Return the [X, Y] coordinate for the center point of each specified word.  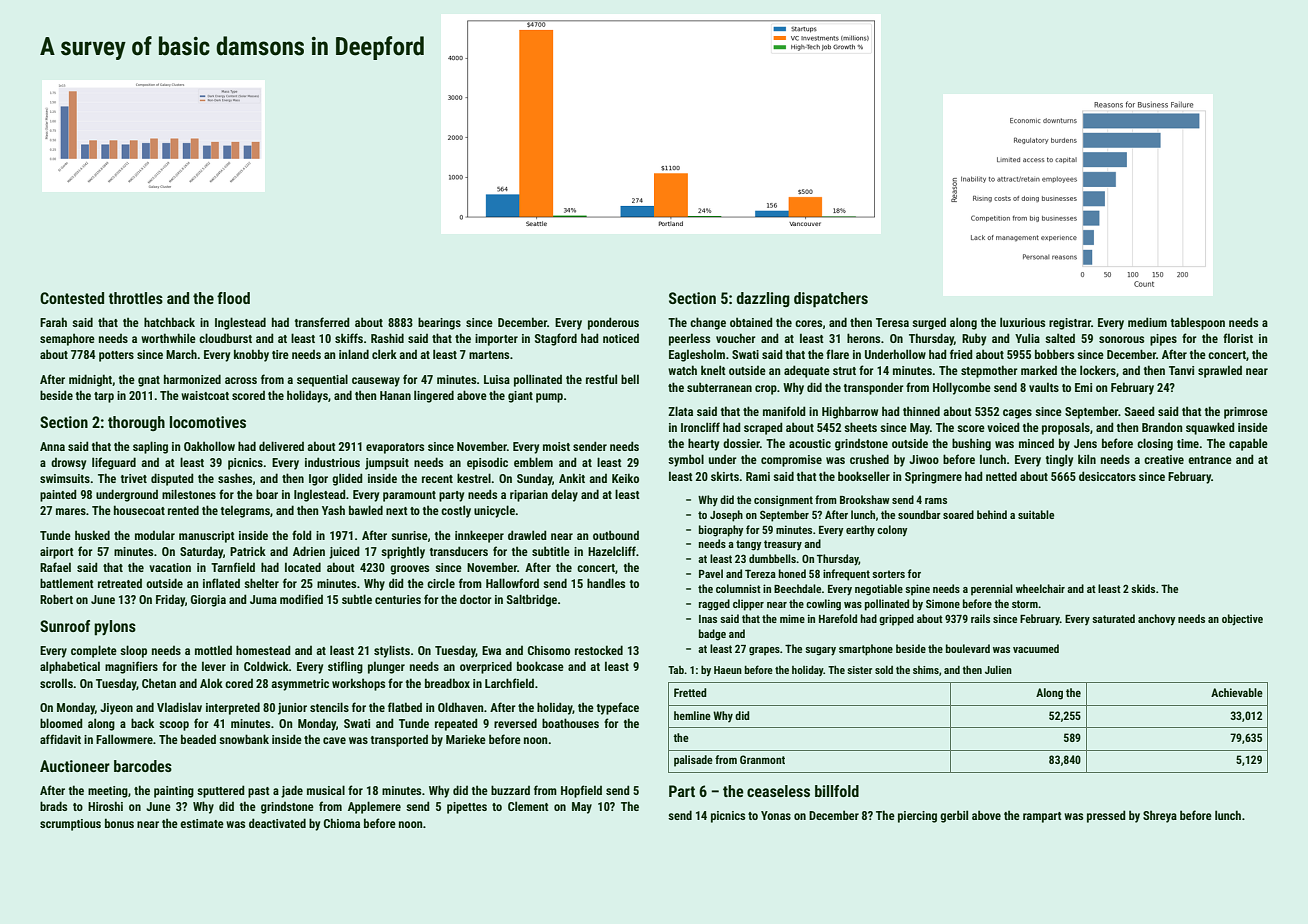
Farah [53, 322]
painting [174, 792]
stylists [392, 651]
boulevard [968, 648]
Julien [998, 670]
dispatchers [831, 300]
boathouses [570, 723]
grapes [764, 651]
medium [1147, 322]
